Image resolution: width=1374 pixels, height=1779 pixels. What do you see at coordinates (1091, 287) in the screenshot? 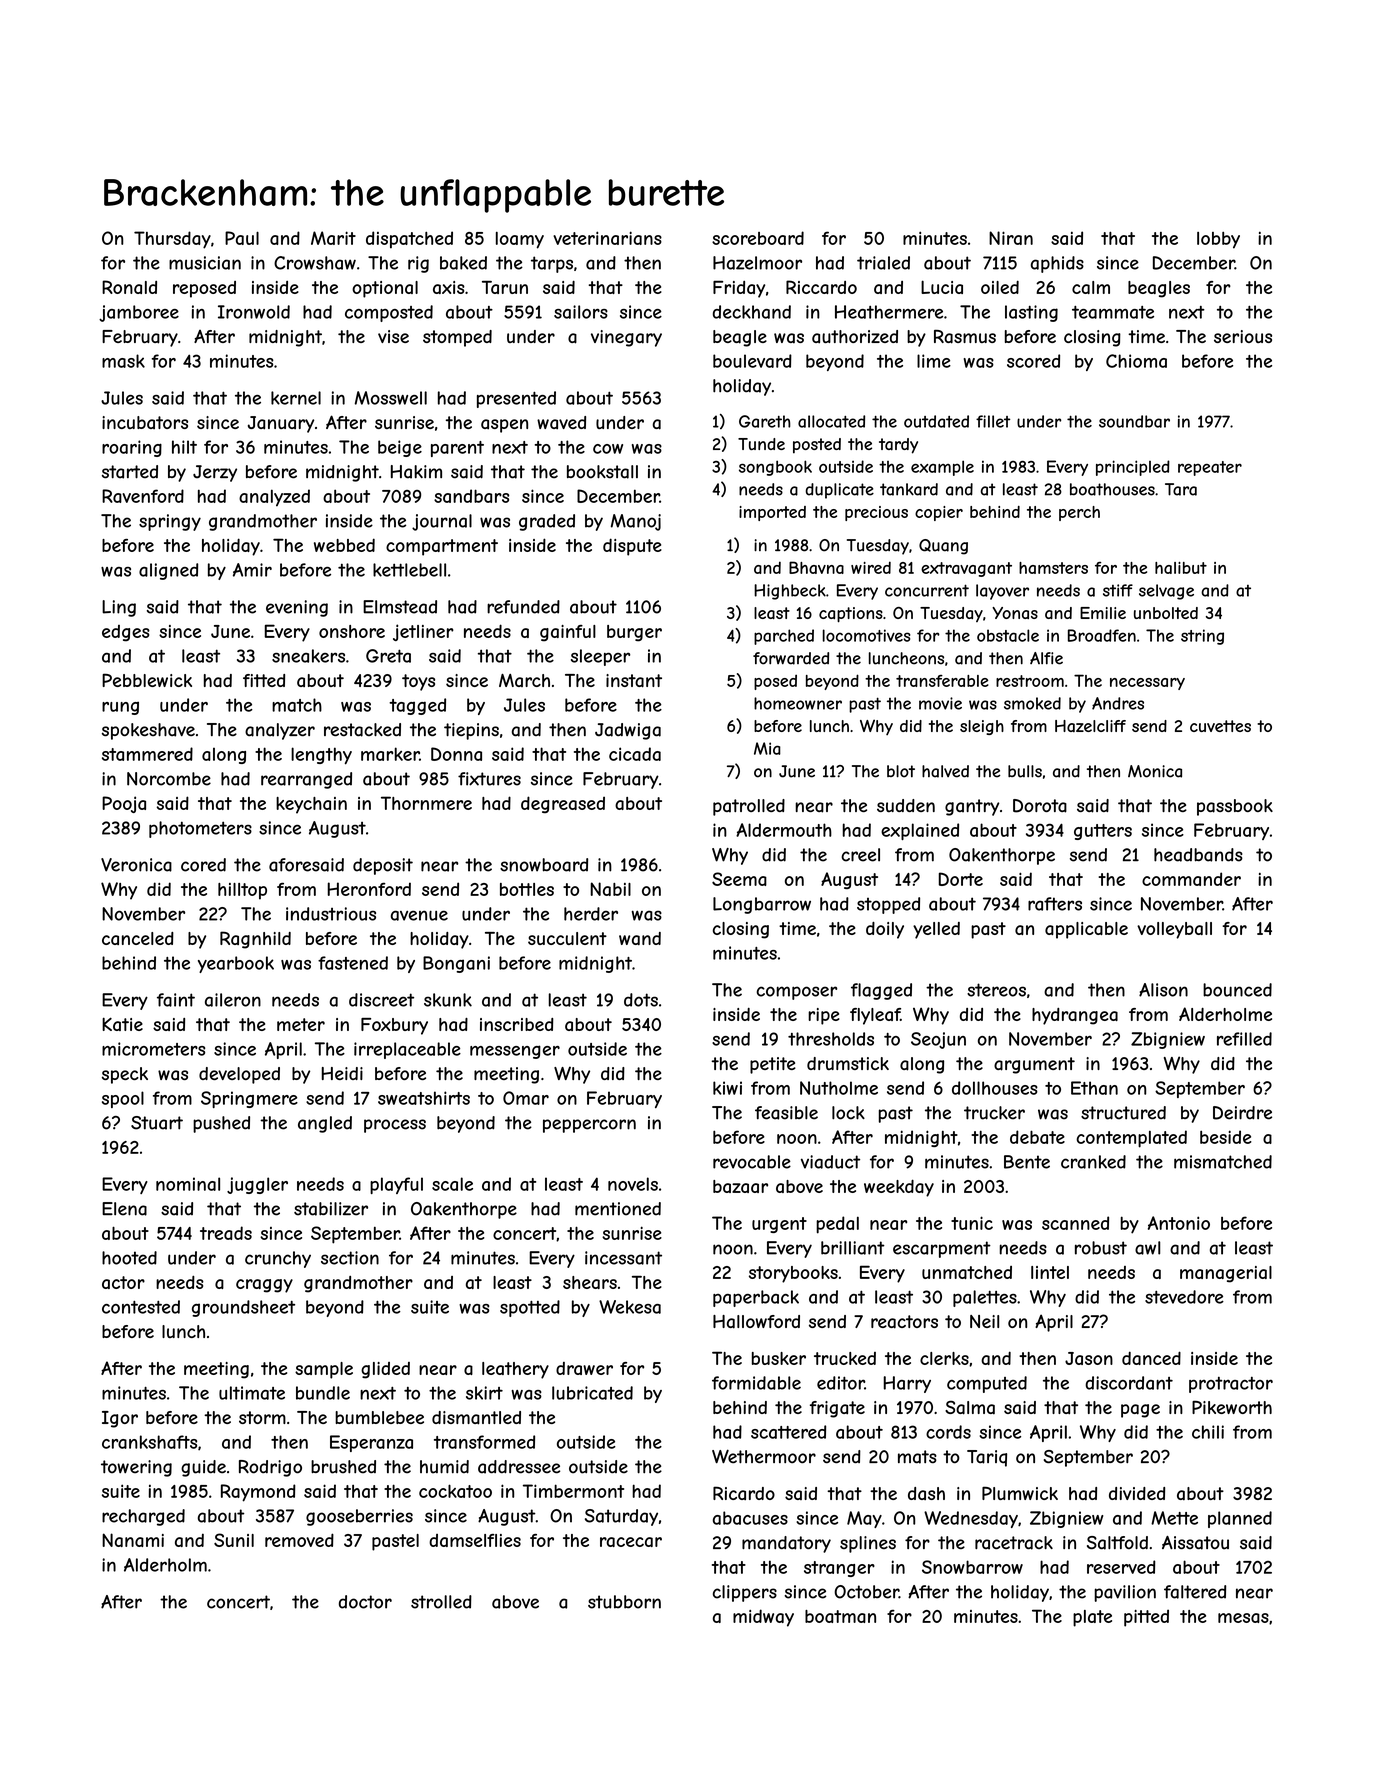
I see `calm` at bounding box center [1091, 287].
